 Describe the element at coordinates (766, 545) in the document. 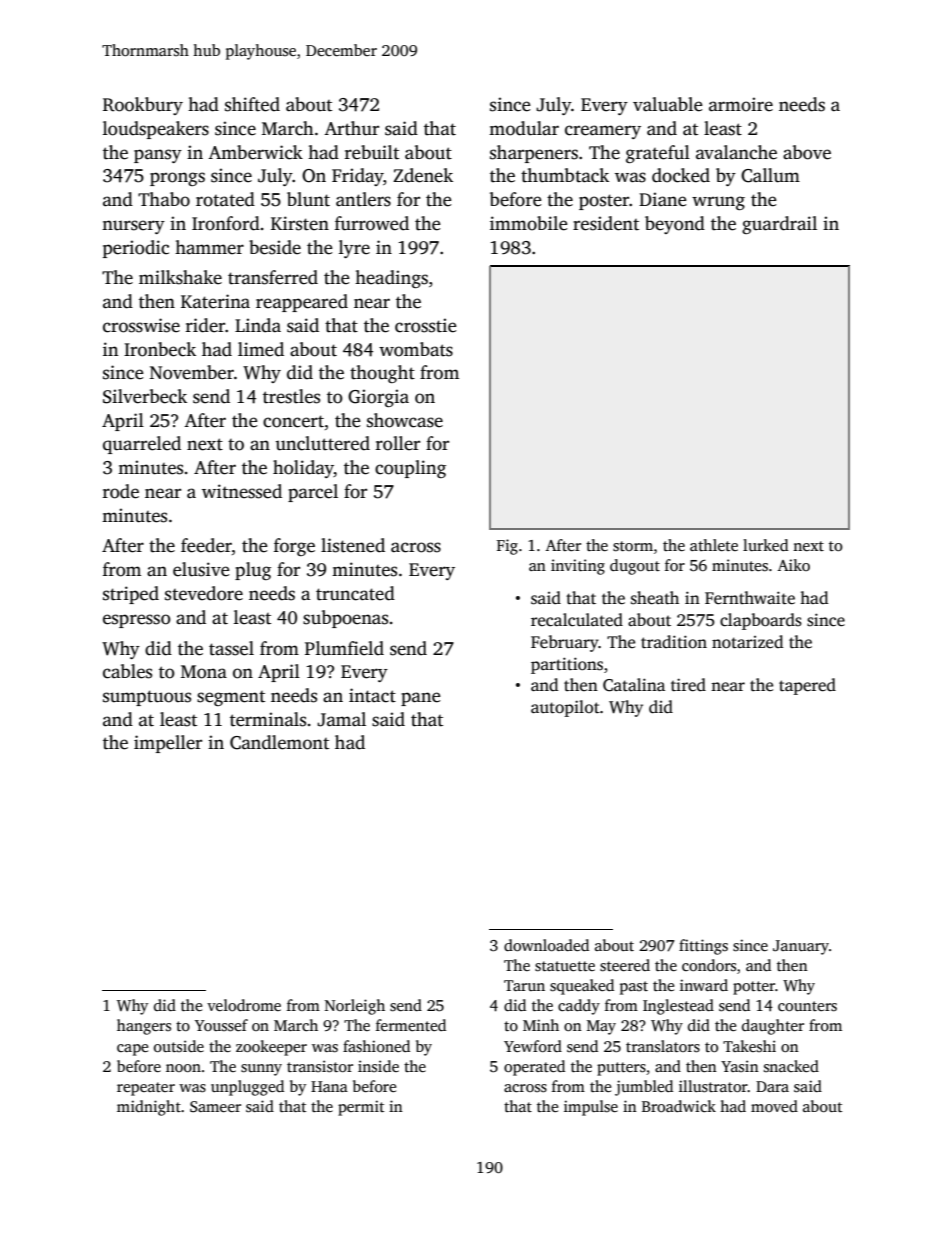

I see `lurked` at that location.
